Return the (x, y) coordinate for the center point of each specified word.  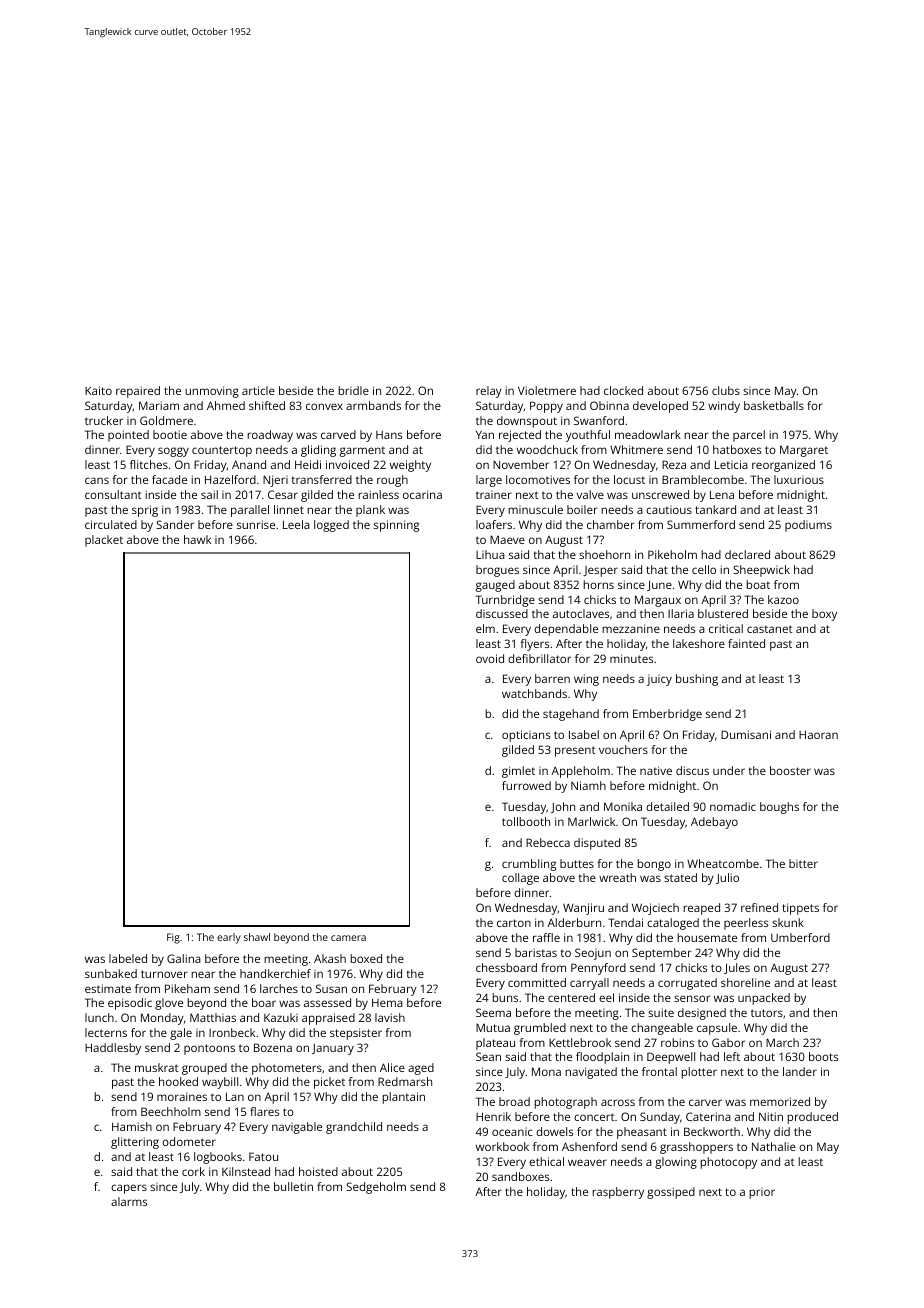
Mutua (493, 1027)
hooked (178, 1081)
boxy (824, 615)
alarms (129, 1201)
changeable (662, 1029)
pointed (128, 436)
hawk (197, 539)
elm (485, 628)
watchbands (534, 693)
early (229, 938)
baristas (536, 952)
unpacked (764, 999)
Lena (722, 494)
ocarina (422, 494)
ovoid (490, 658)
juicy (659, 680)
